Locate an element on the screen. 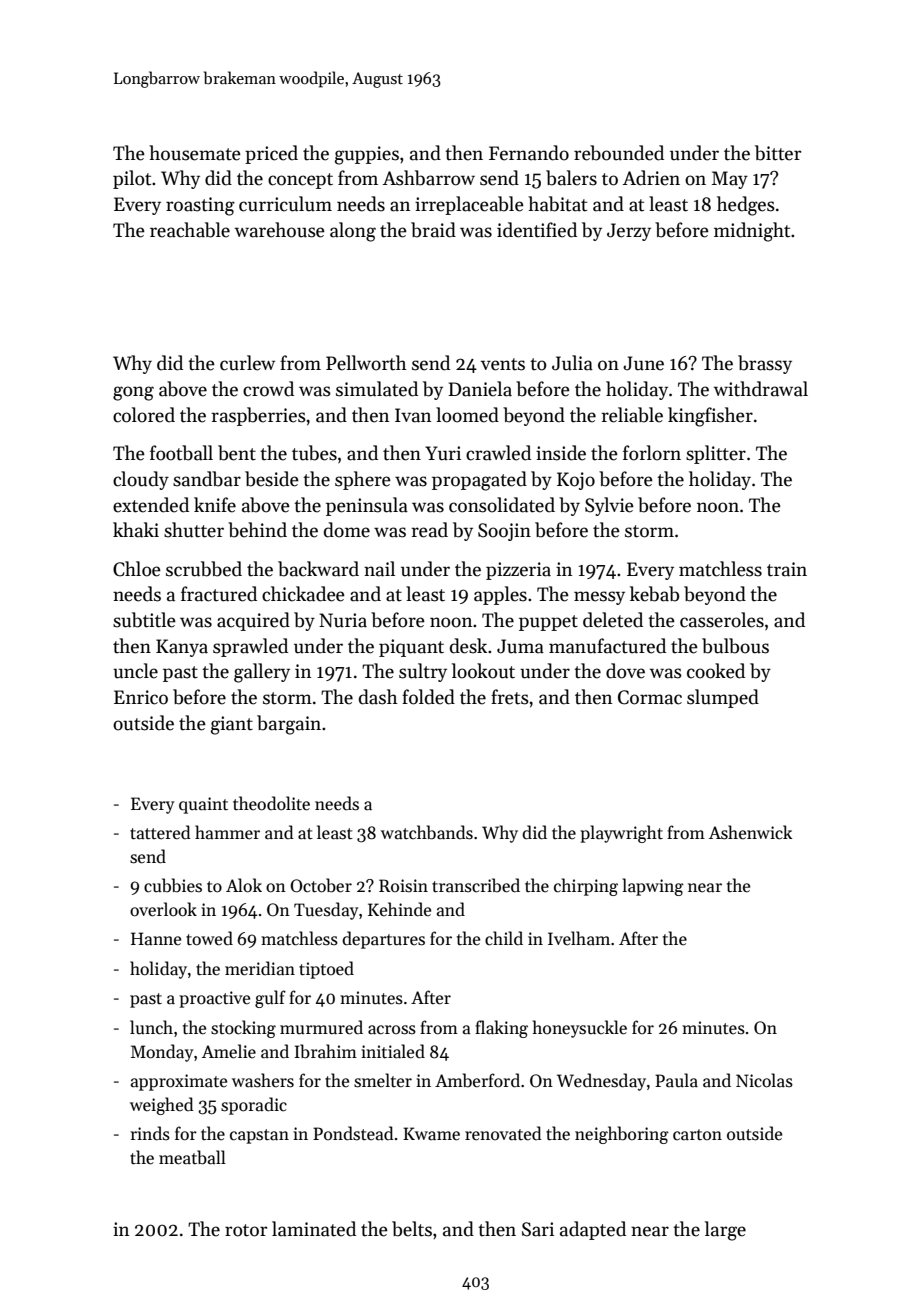  towed is located at coordinates (209, 938).
